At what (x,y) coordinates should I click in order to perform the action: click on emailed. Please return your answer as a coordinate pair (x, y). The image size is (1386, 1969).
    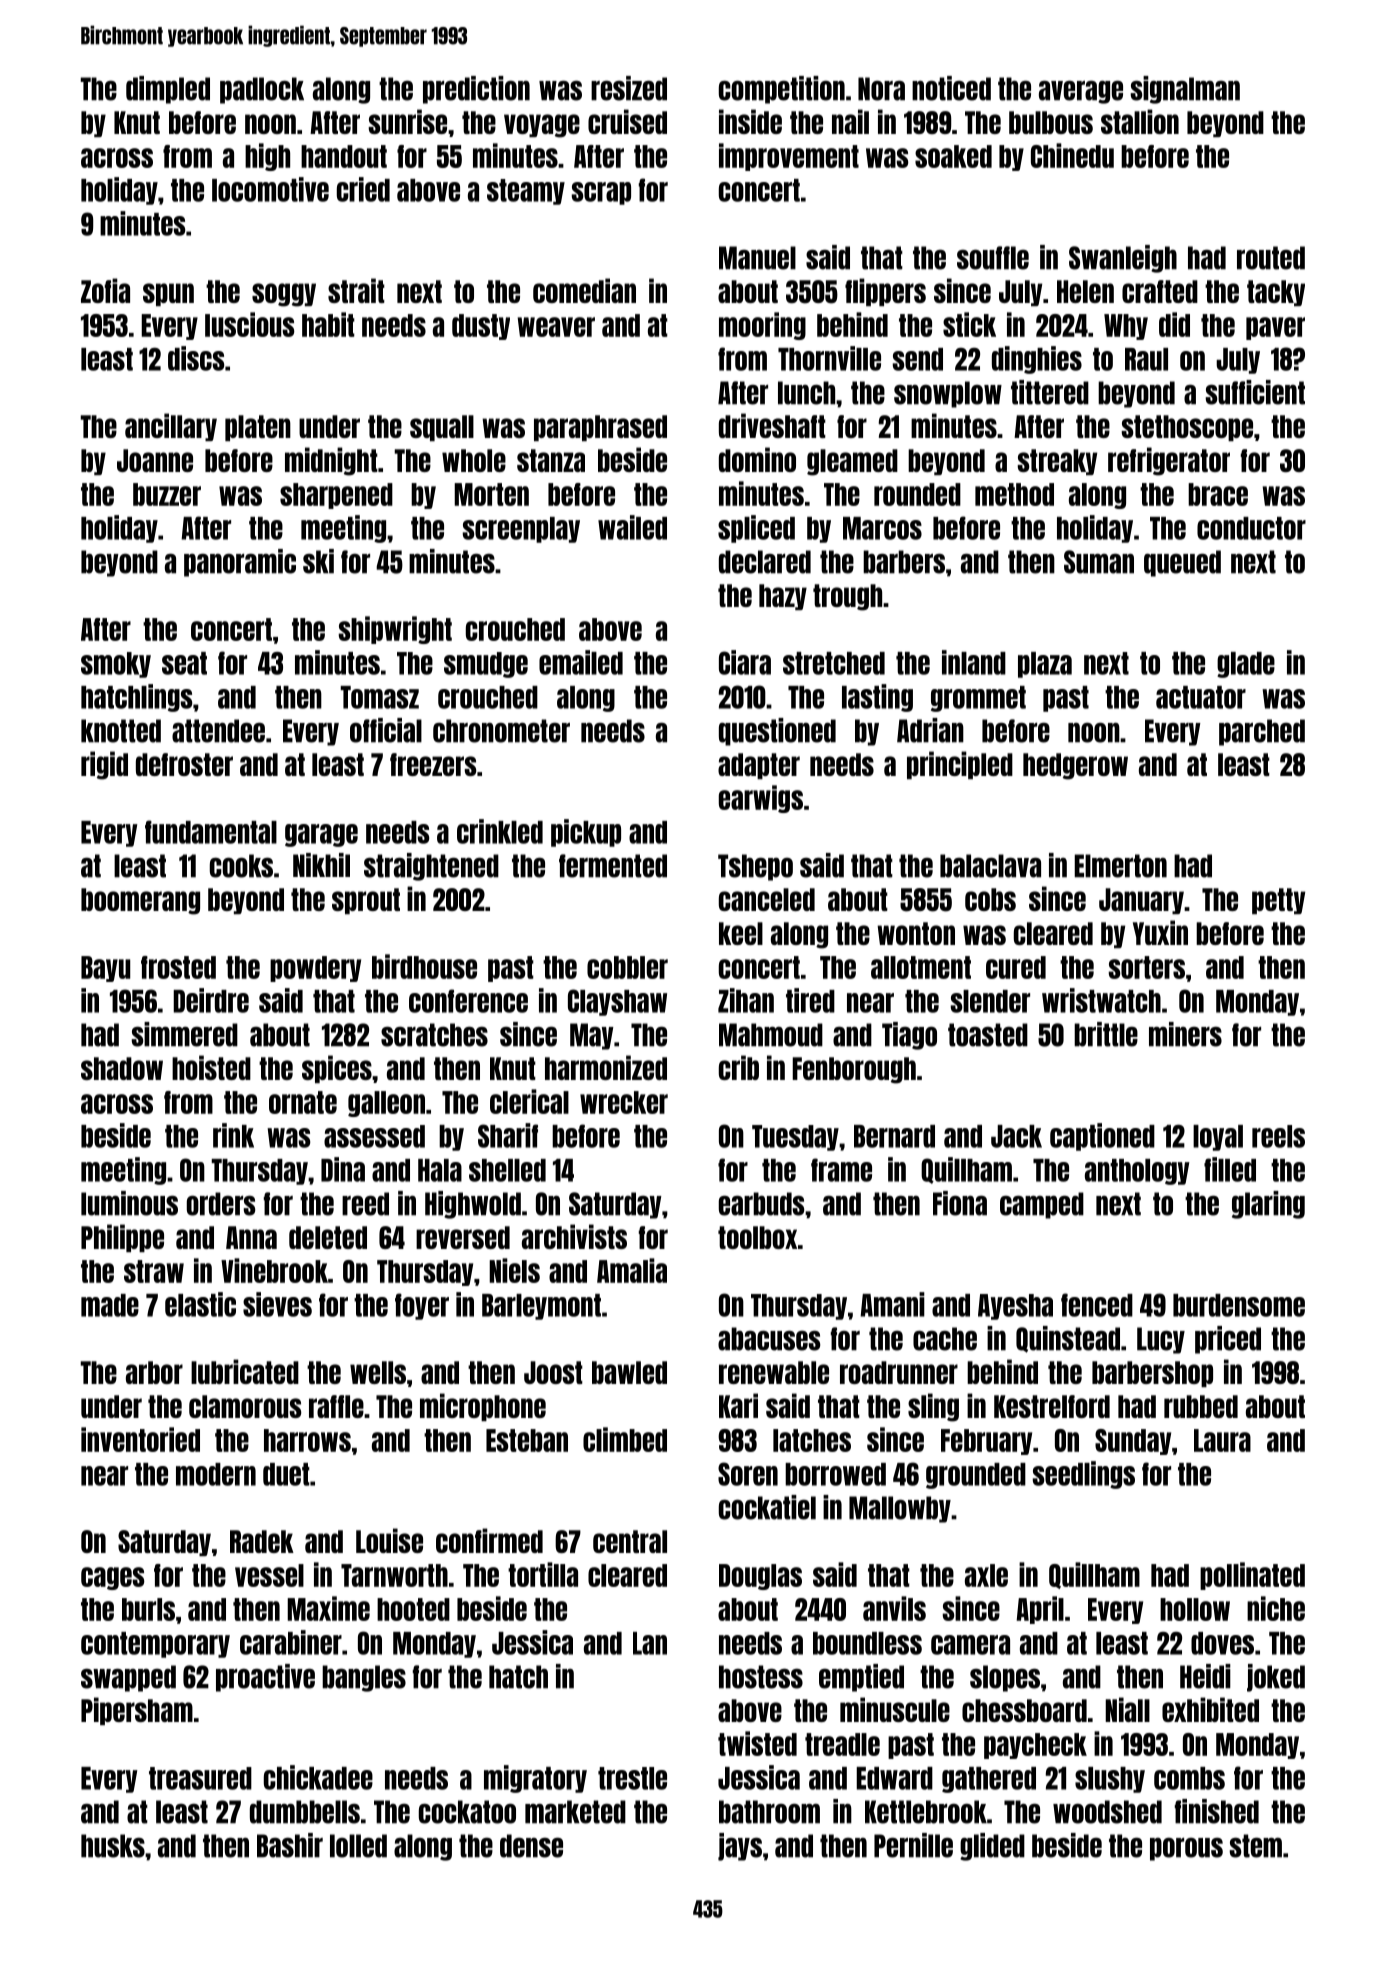
    Looking at the image, I should click on (581, 662).
